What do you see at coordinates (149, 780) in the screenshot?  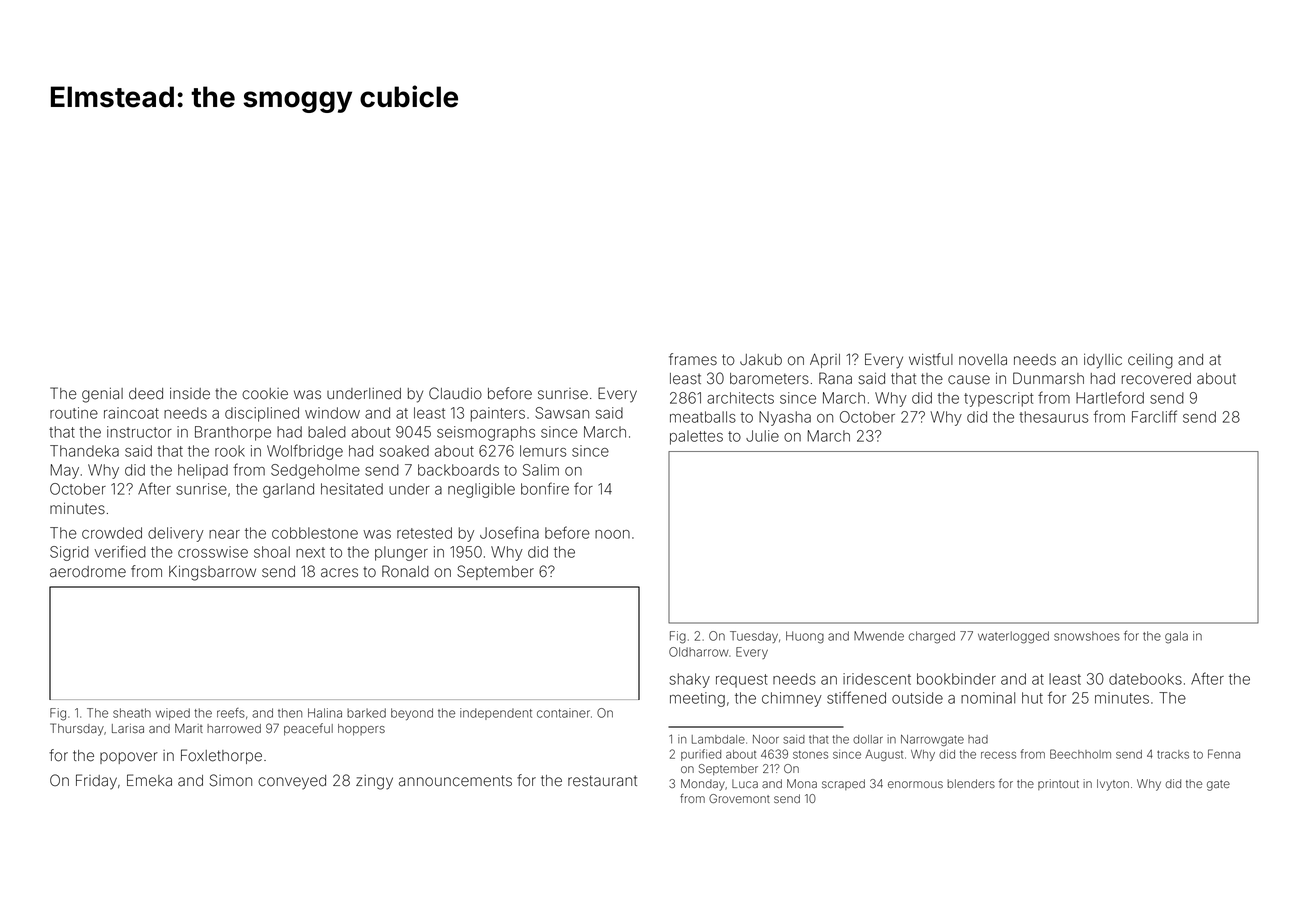 I see `Emeka` at bounding box center [149, 780].
